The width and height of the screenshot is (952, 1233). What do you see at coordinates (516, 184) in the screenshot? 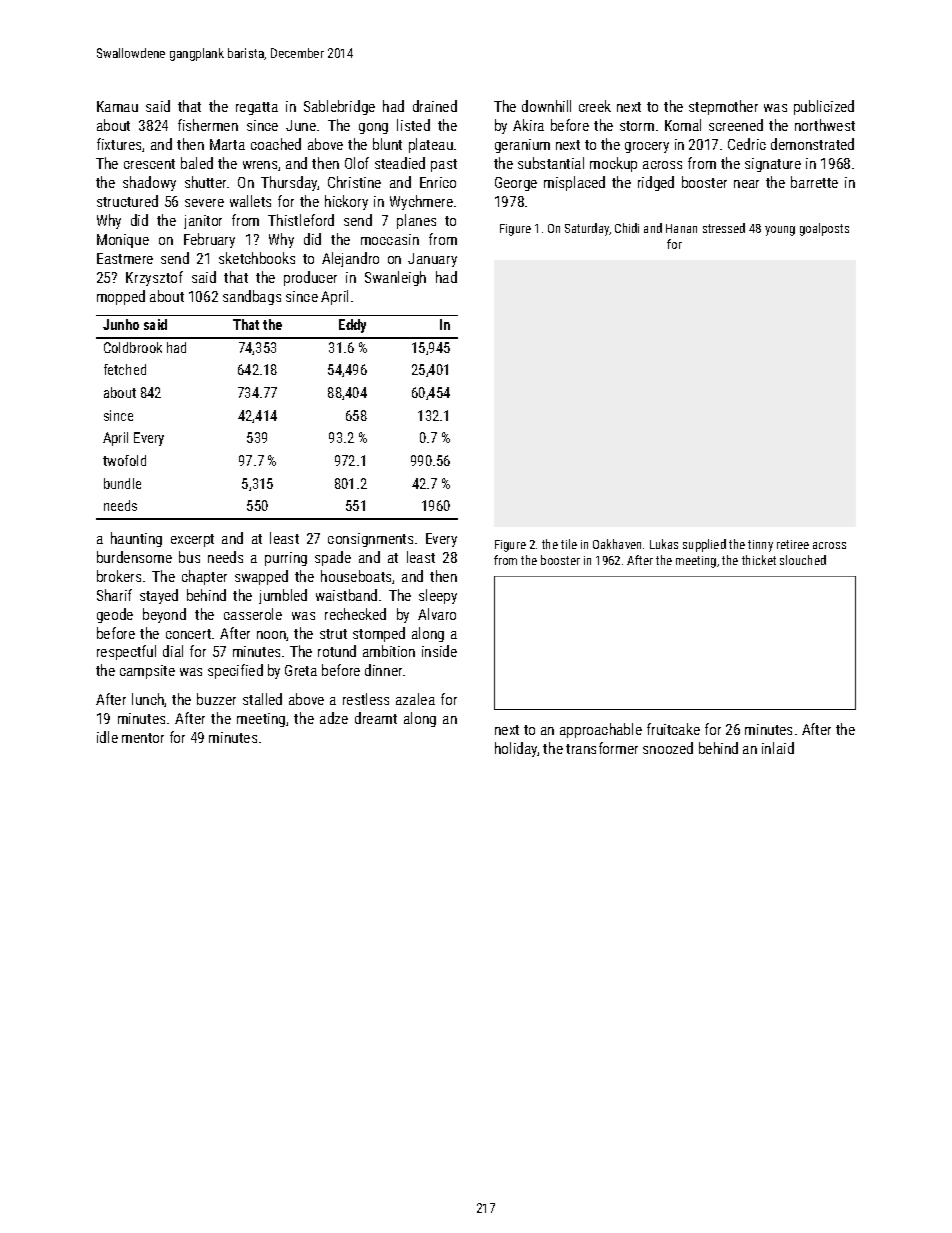
I see `George` at bounding box center [516, 184].
